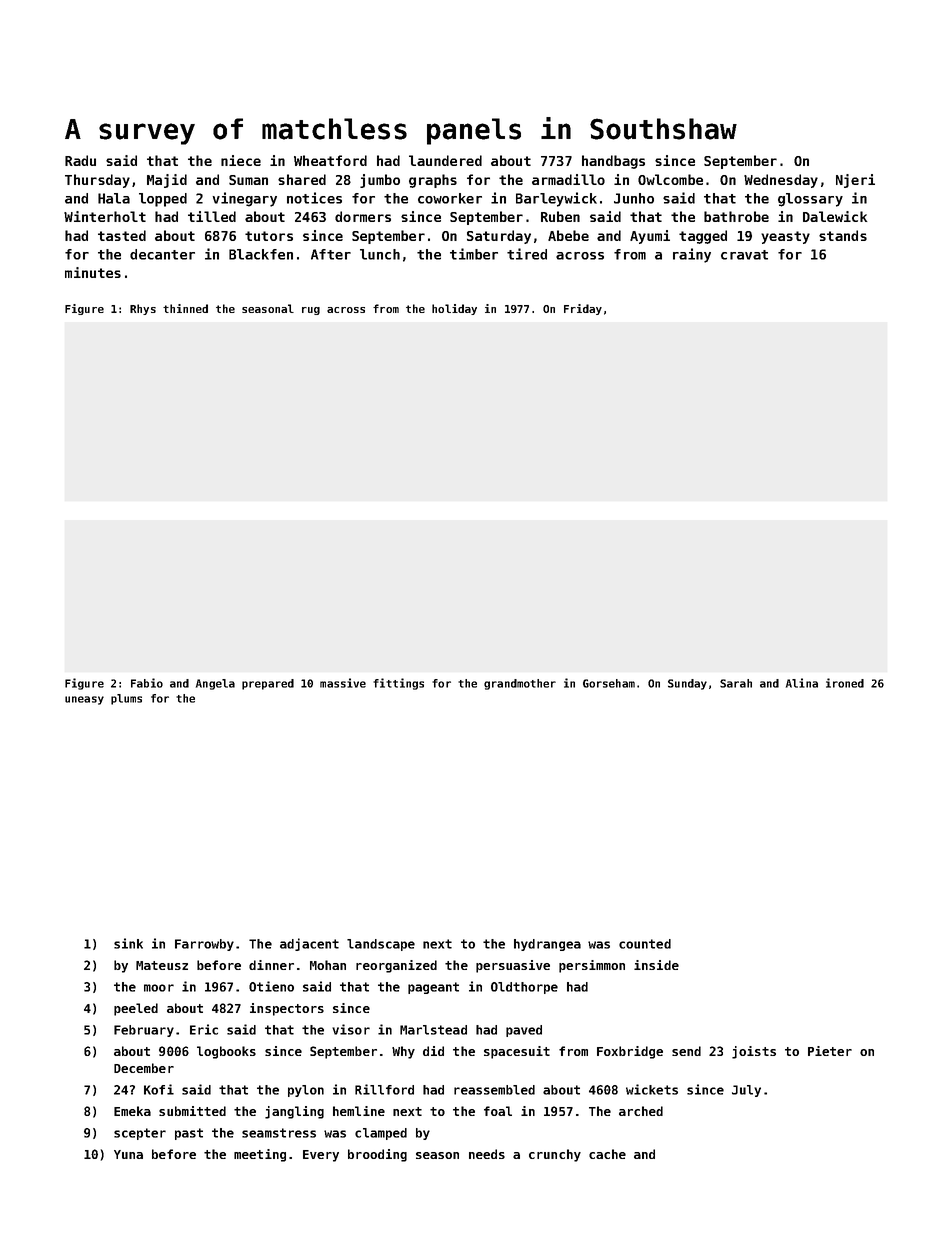  I want to click on hydrangea, so click(547, 945).
